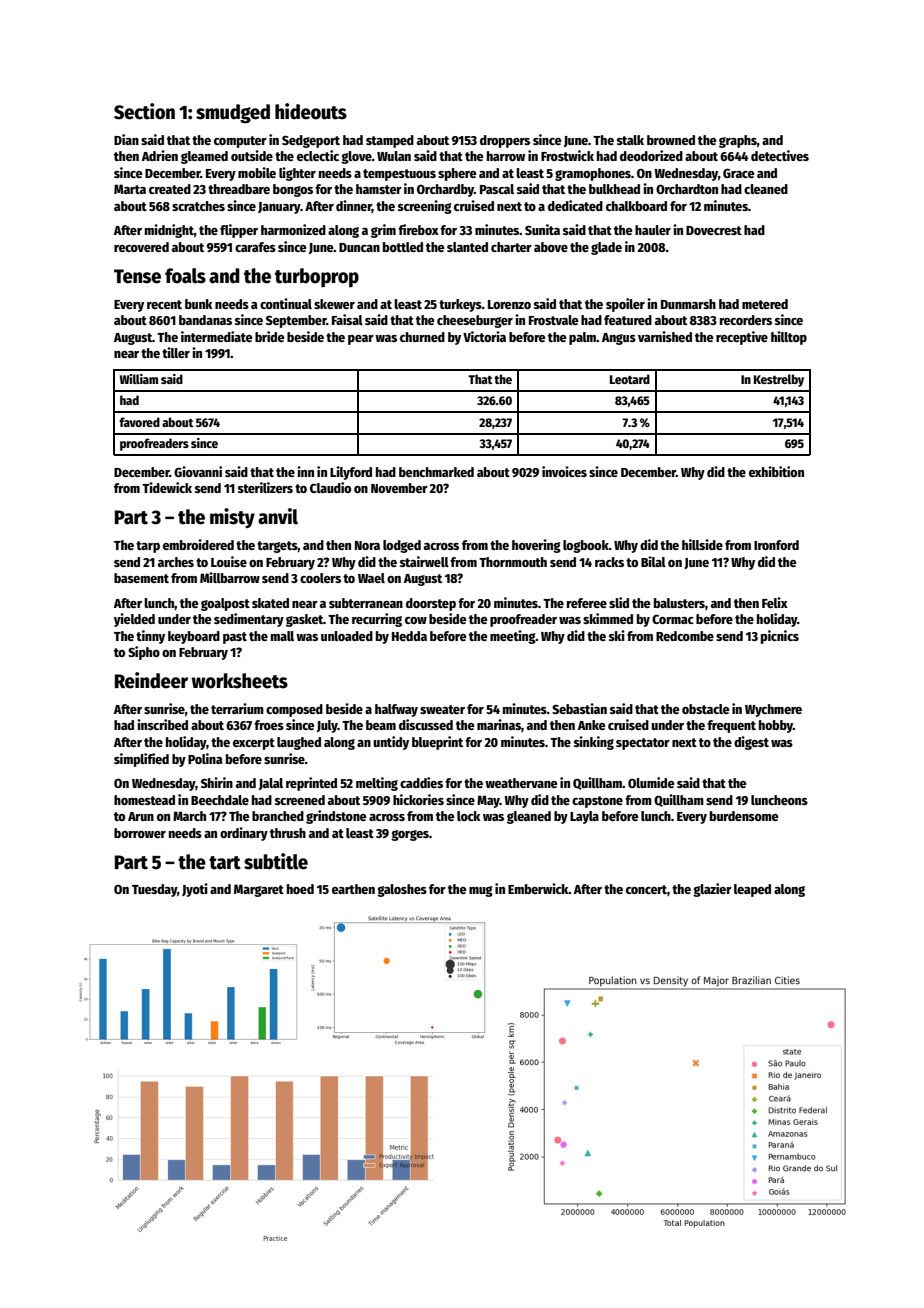  What do you see at coordinates (396, 710) in the page?
I see `halfway` at bounding box center [396, 710].
